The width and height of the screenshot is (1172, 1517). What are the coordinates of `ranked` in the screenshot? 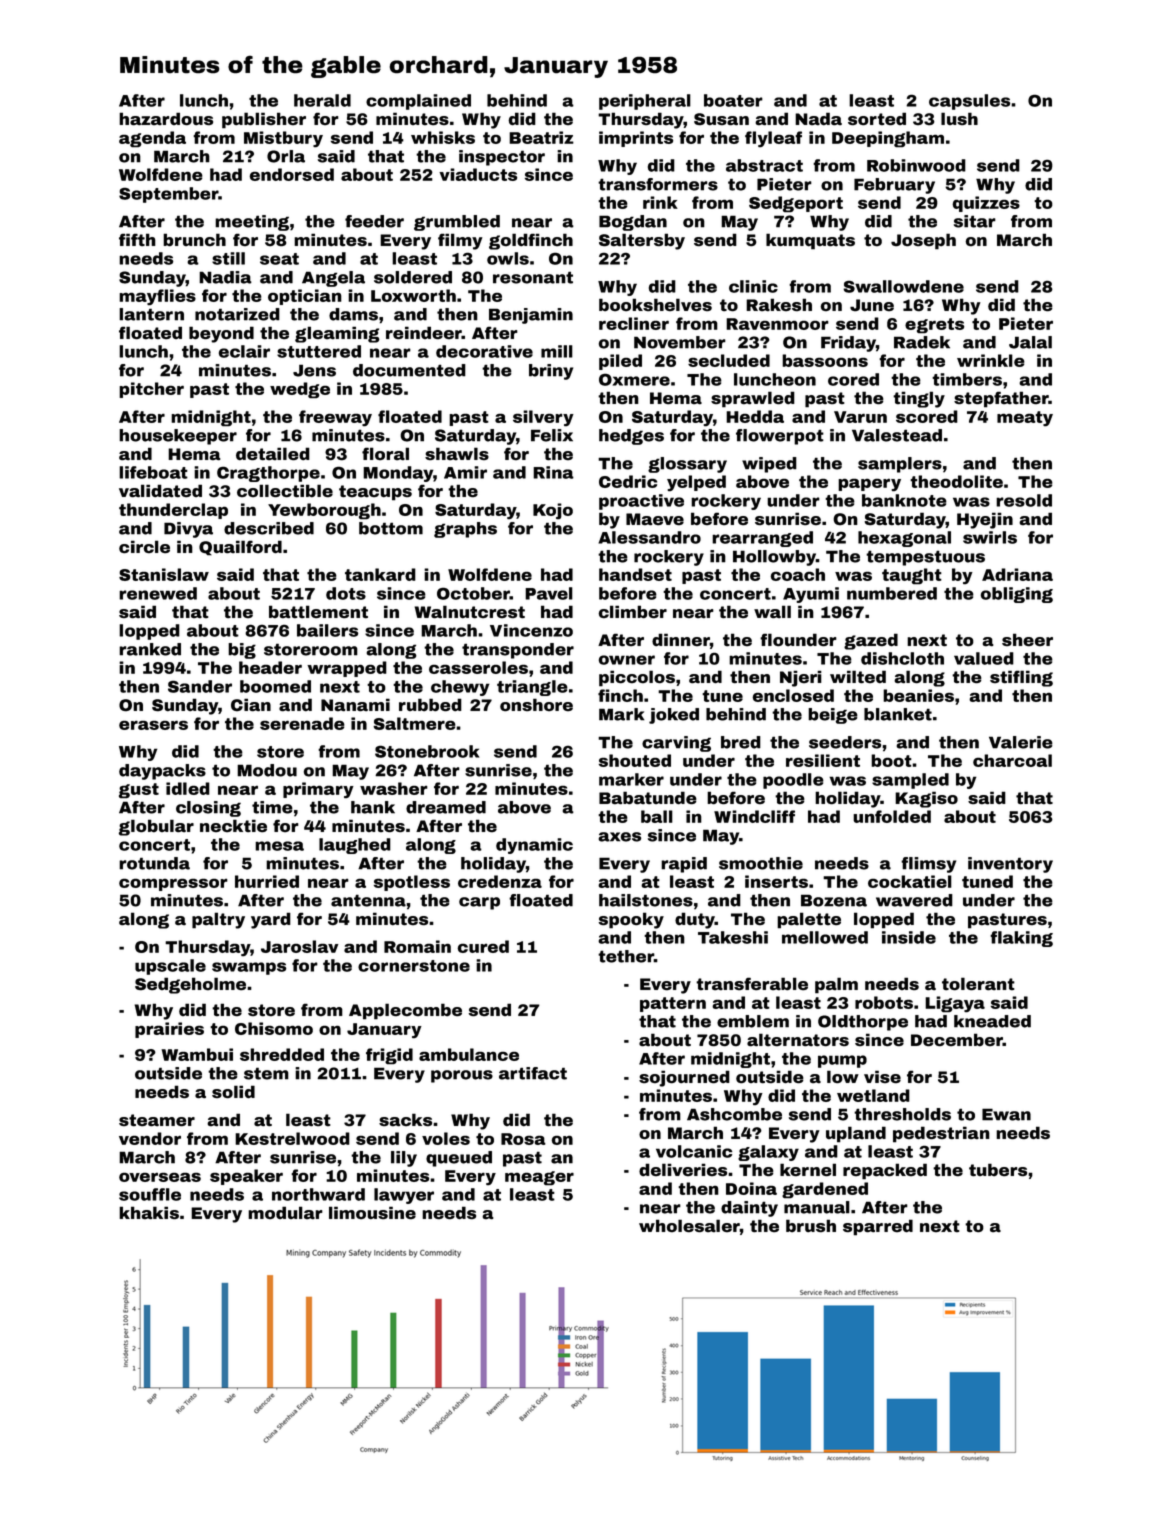 It's located at (150, 649).
